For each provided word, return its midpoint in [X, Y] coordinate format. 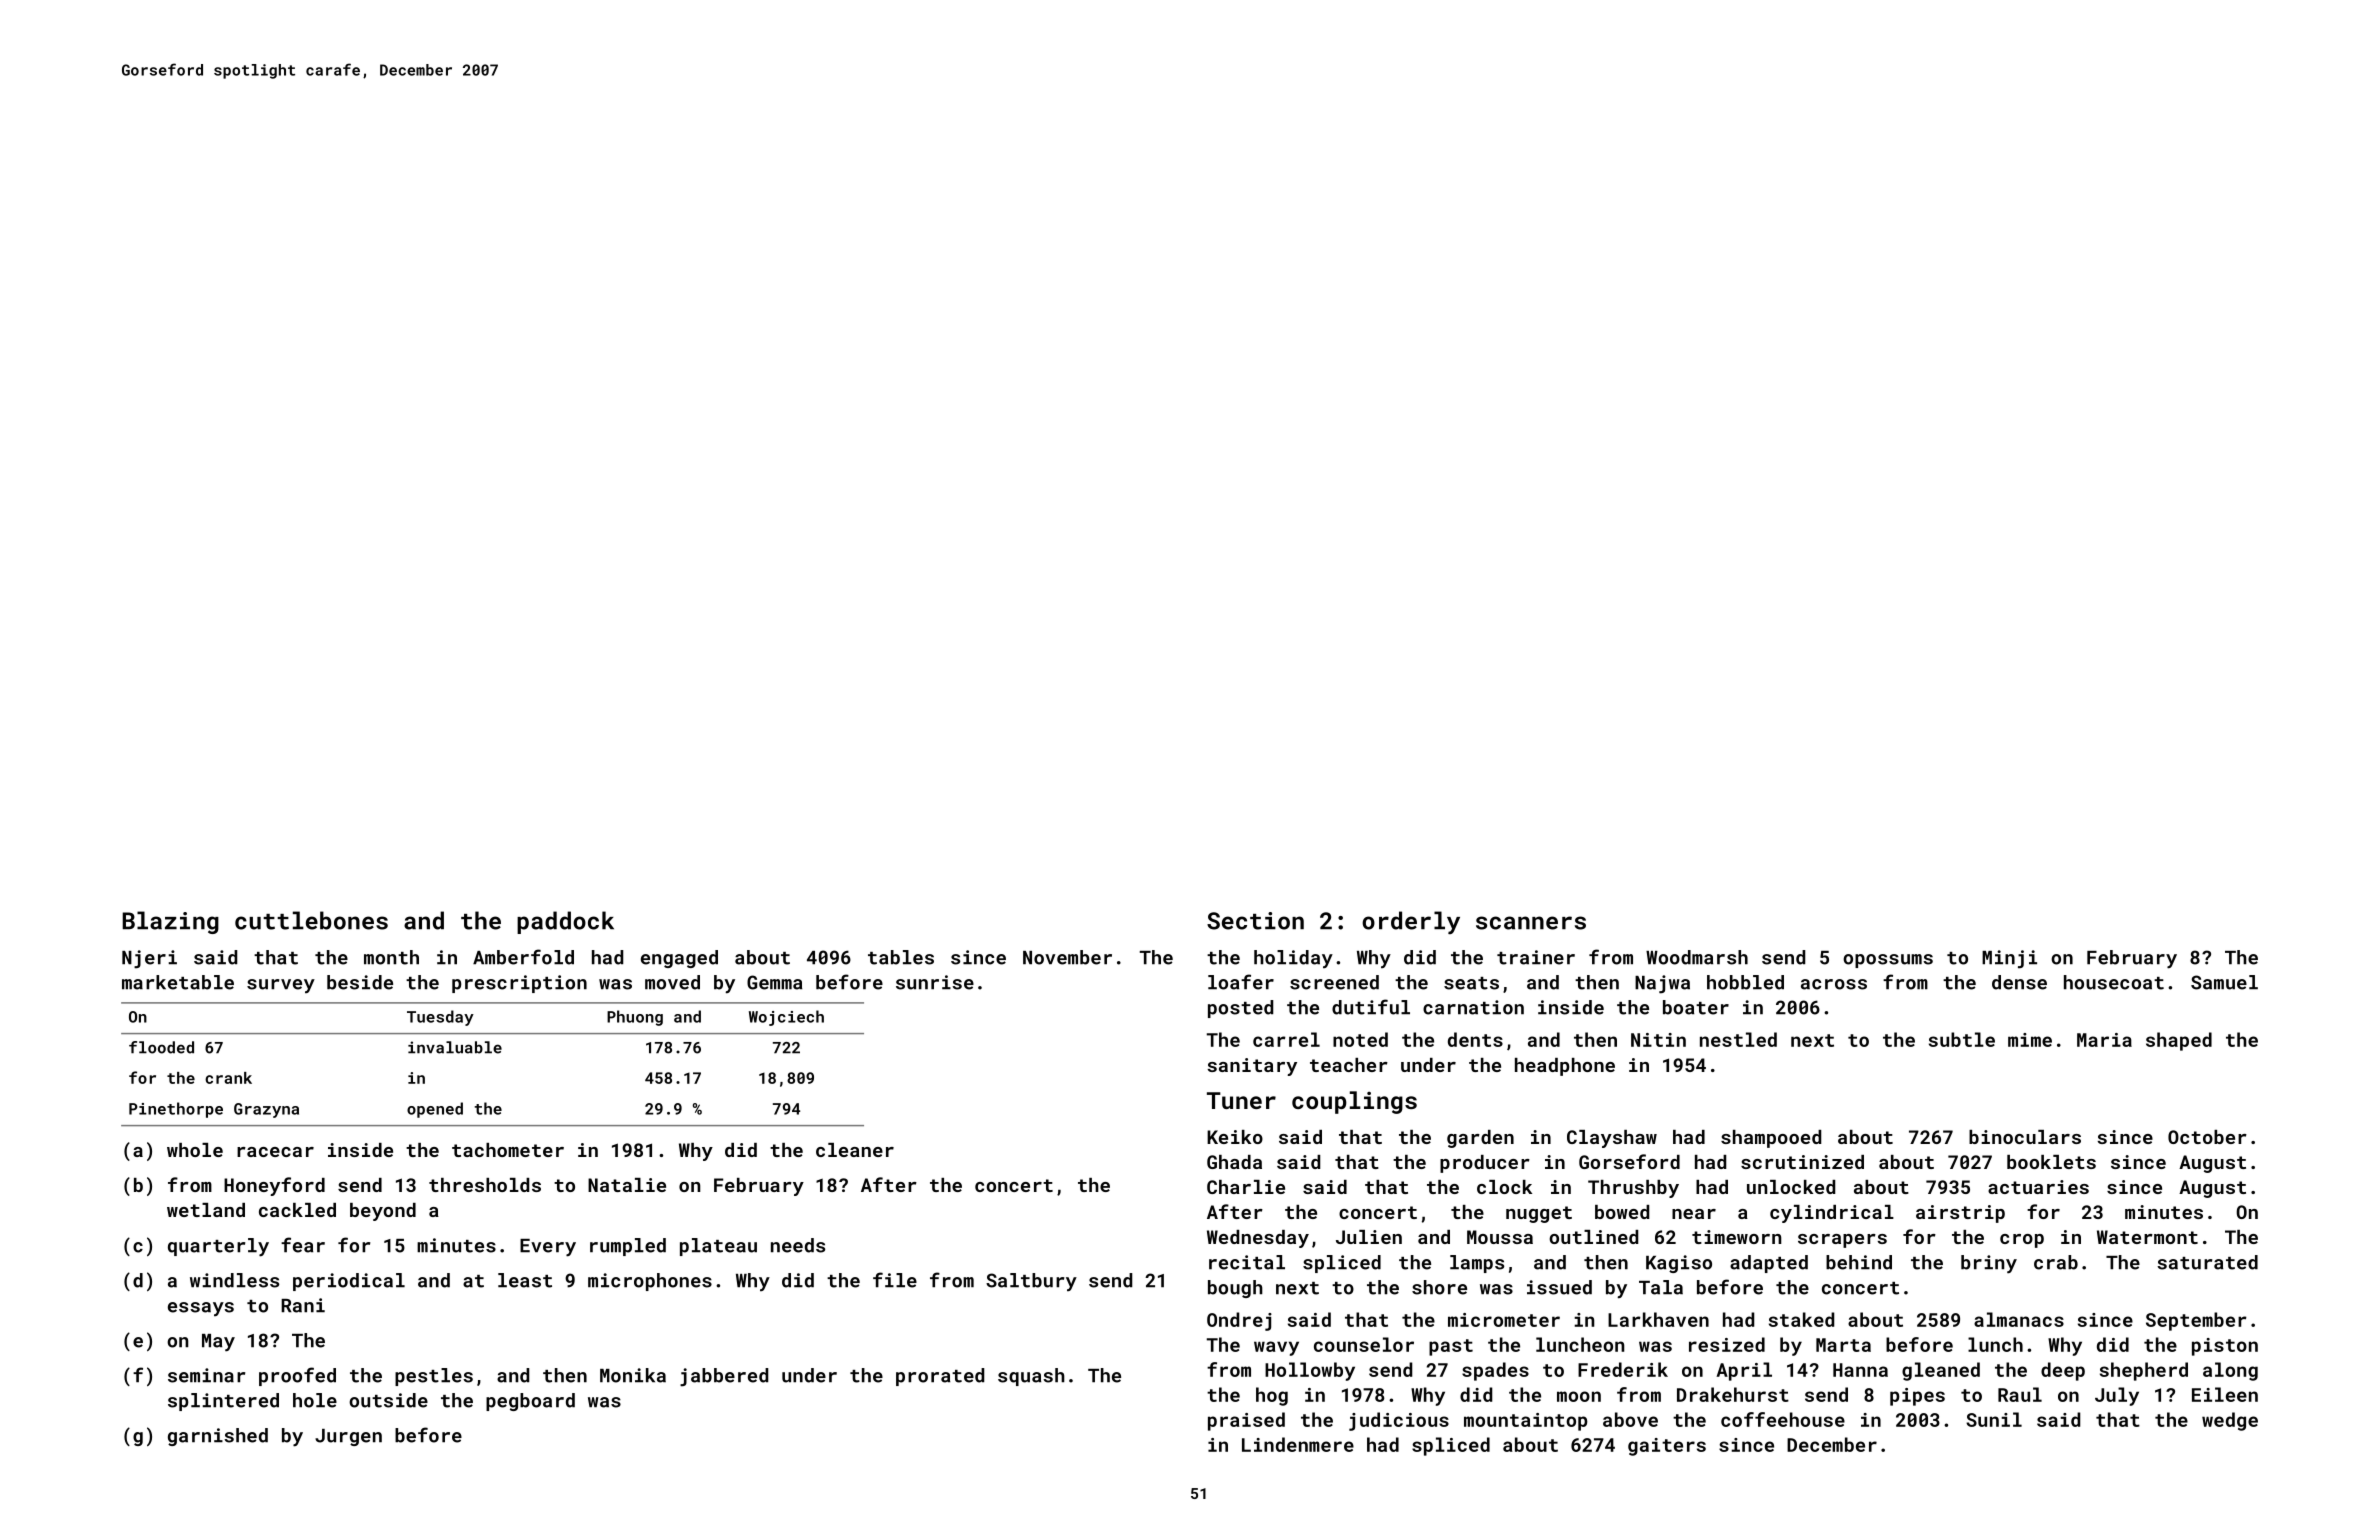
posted [1240, 1009]
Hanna [1860, 1370]
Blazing [170, 922]
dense [2019, 982]
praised [1246, 1421]
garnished [218, 1437]
